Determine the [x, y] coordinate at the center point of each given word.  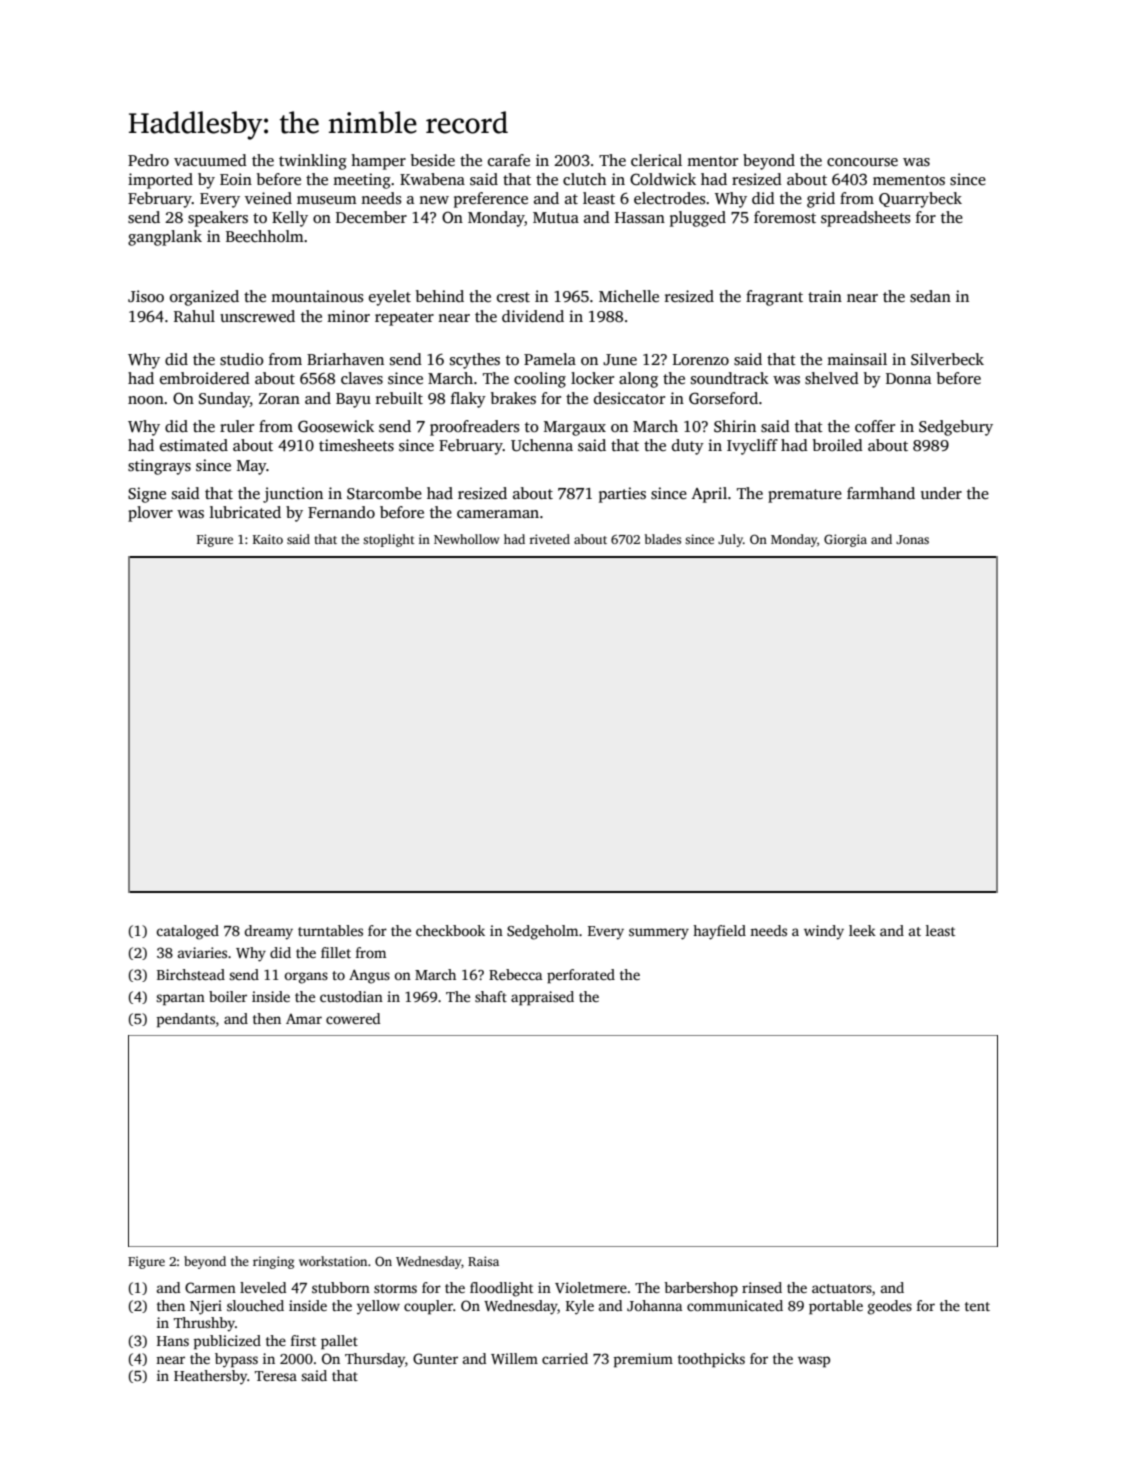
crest [513, 297]
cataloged [187, 932]
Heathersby [210, 1377]
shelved [832, 378]
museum [327, 200]
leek [862, 930]
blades [663, 539]
